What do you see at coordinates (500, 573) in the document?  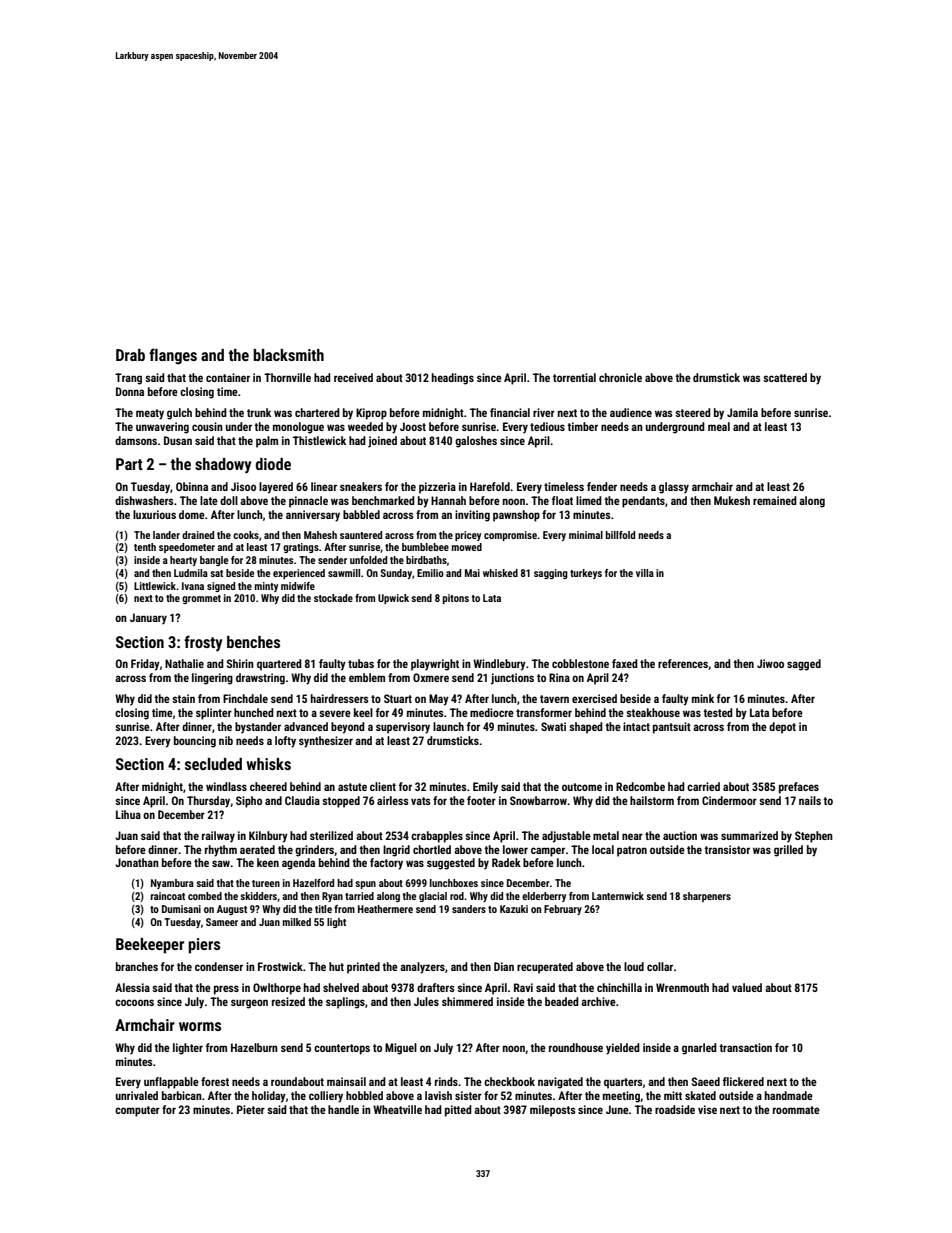 I see `whisked` at bounding box center [500, 573].
